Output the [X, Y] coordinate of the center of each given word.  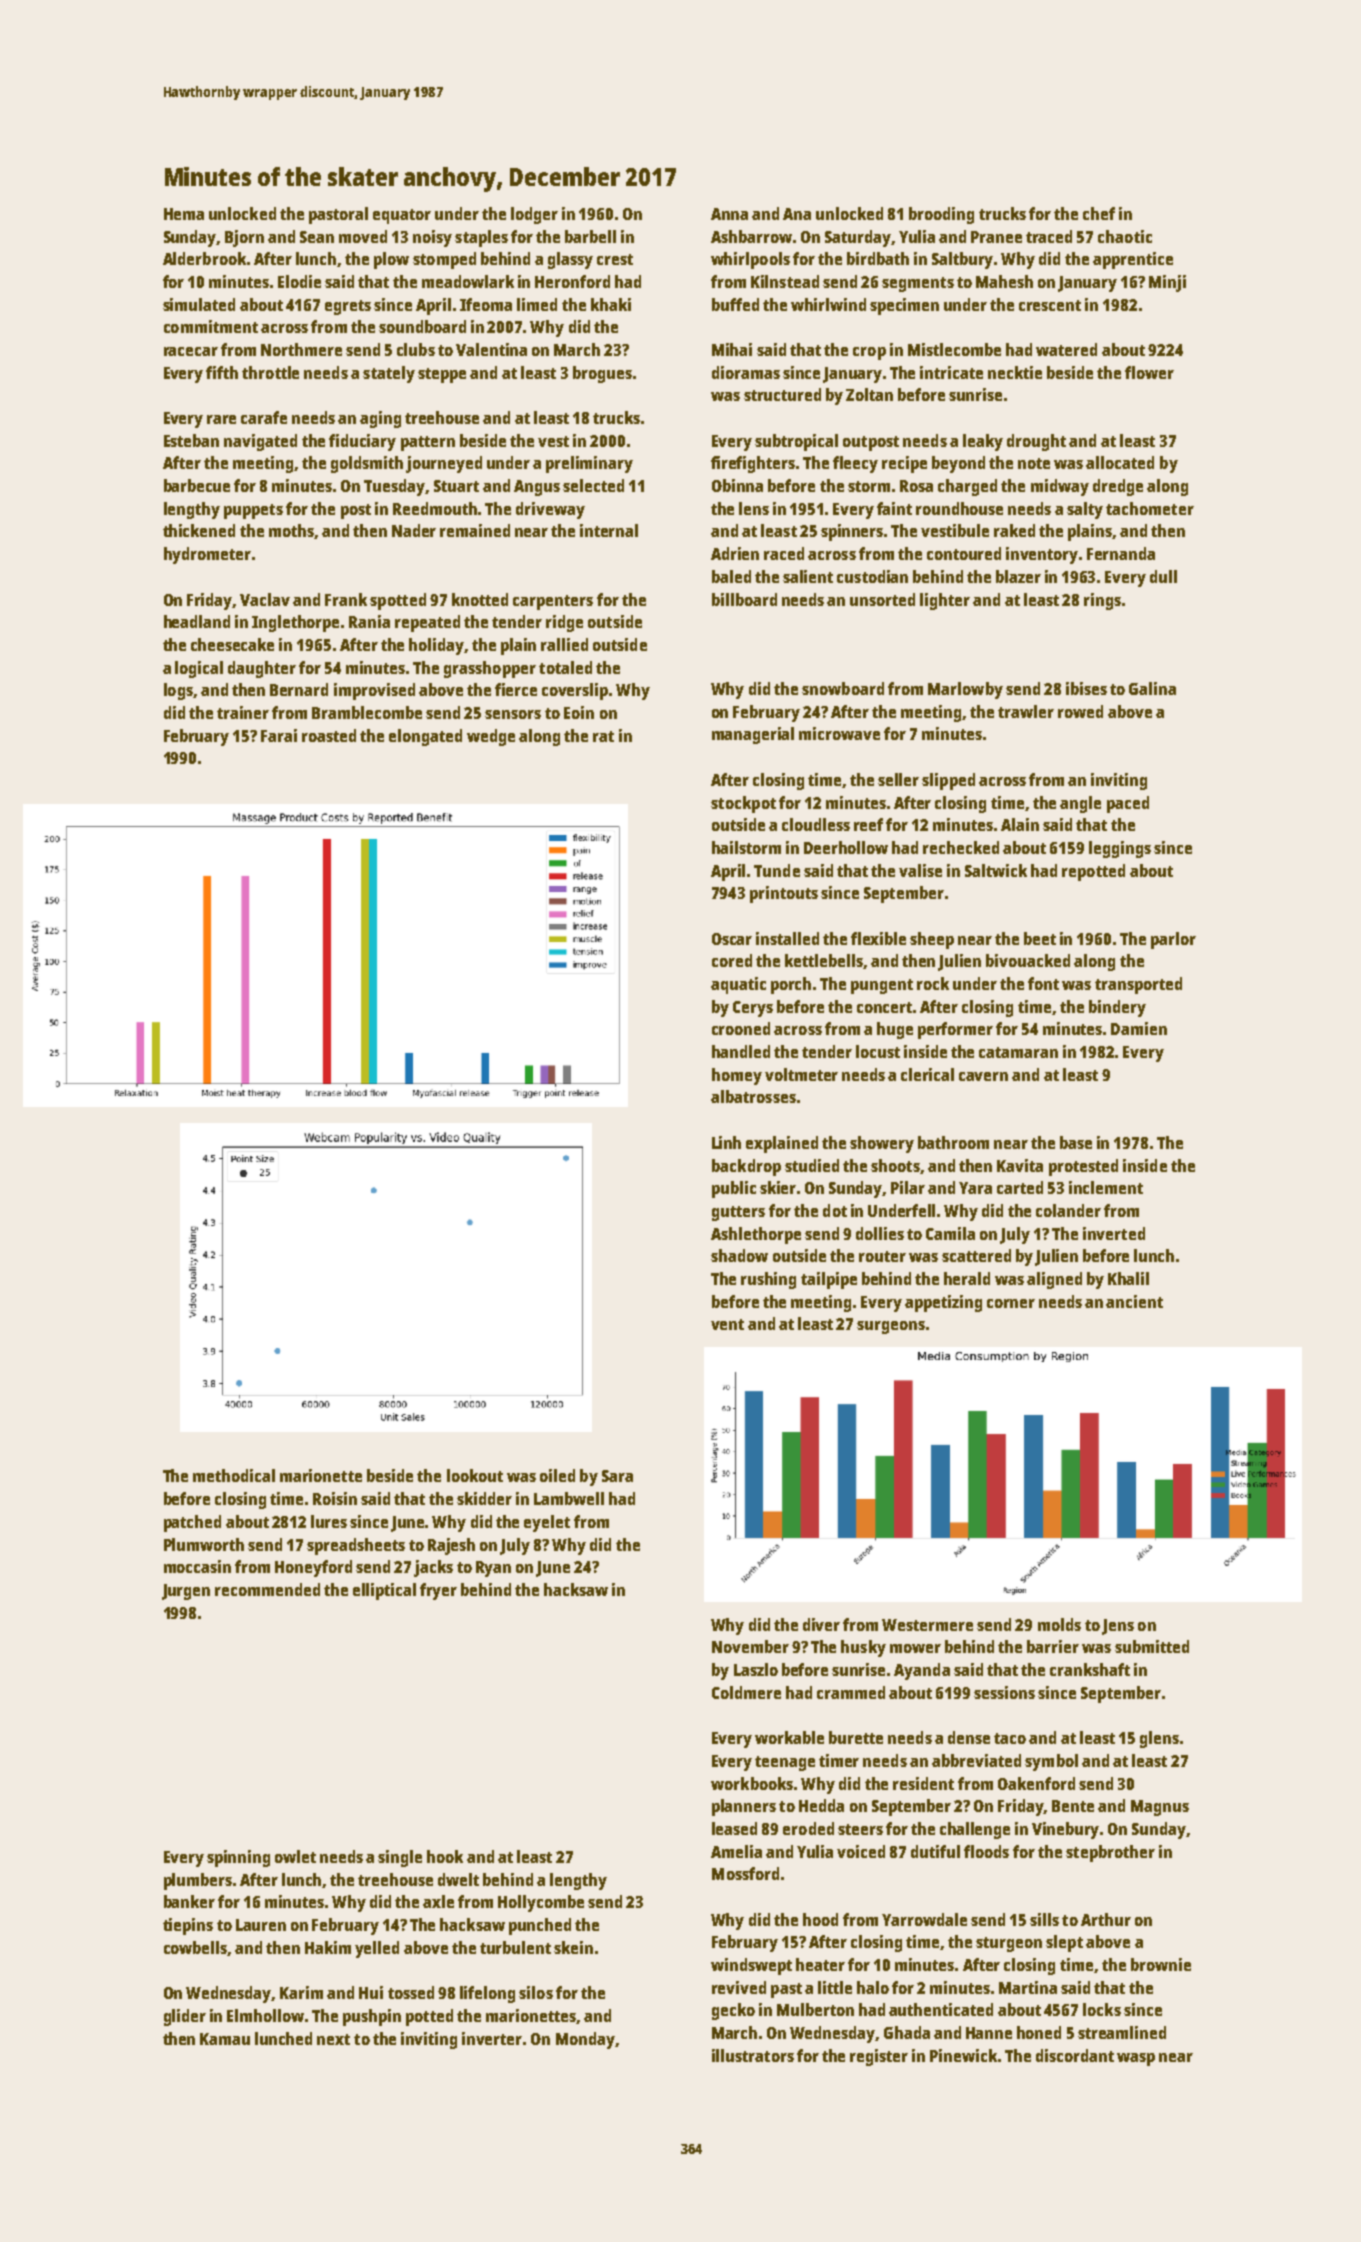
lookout [475, 1475]
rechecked [961, 847]
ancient [1134, 1301]
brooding [941, 215]
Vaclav [265, 599]
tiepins [188, 1926]
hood [820, 1919]
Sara [617, 1476]
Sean [317, 237]
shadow [739, 1255]
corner [1011, 1303]
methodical [234, 1475]
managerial [753, 735]
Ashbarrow [751, 236]
